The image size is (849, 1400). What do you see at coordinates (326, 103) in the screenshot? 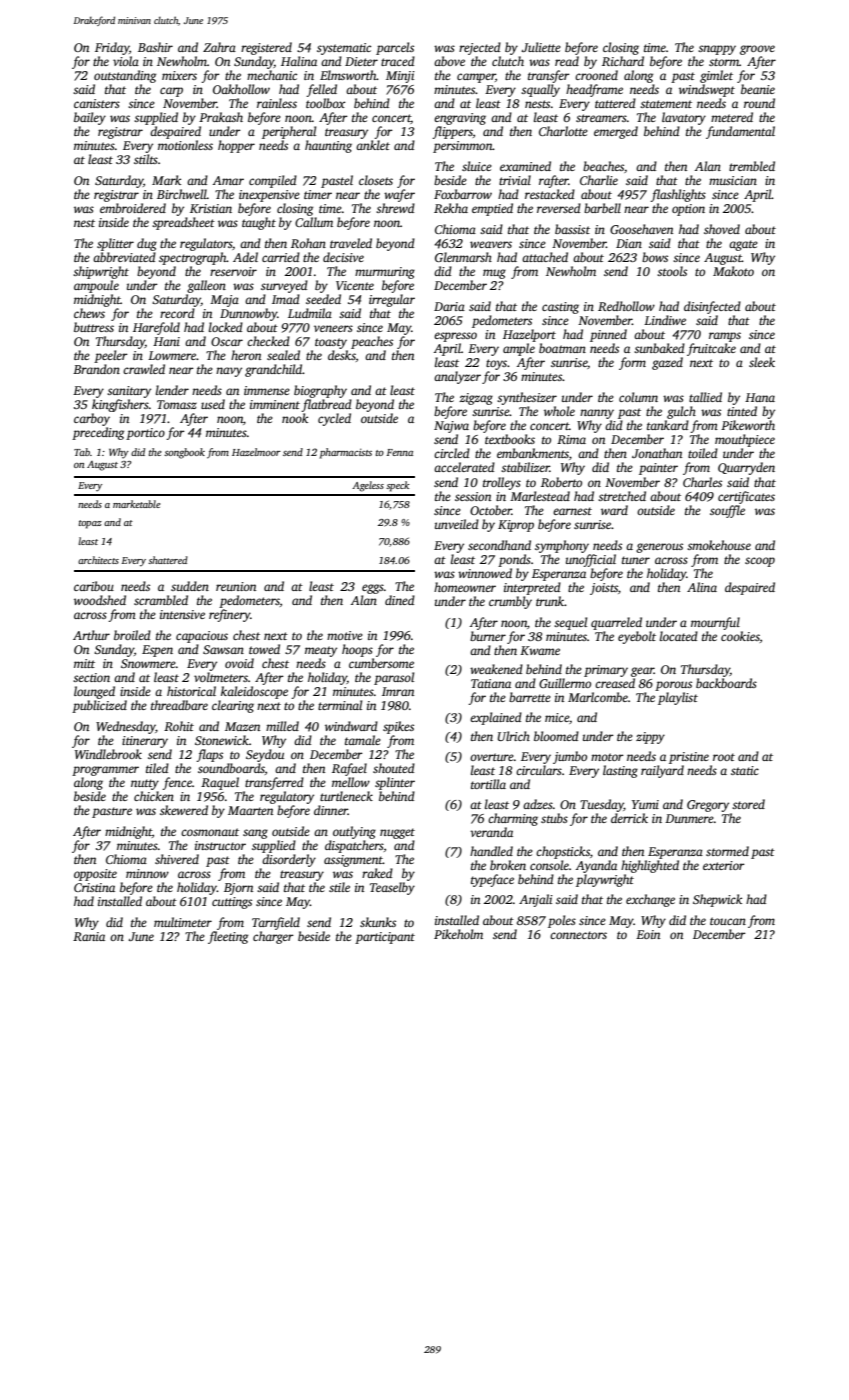
I see `toolbox` at bounding box center [326, 103].
